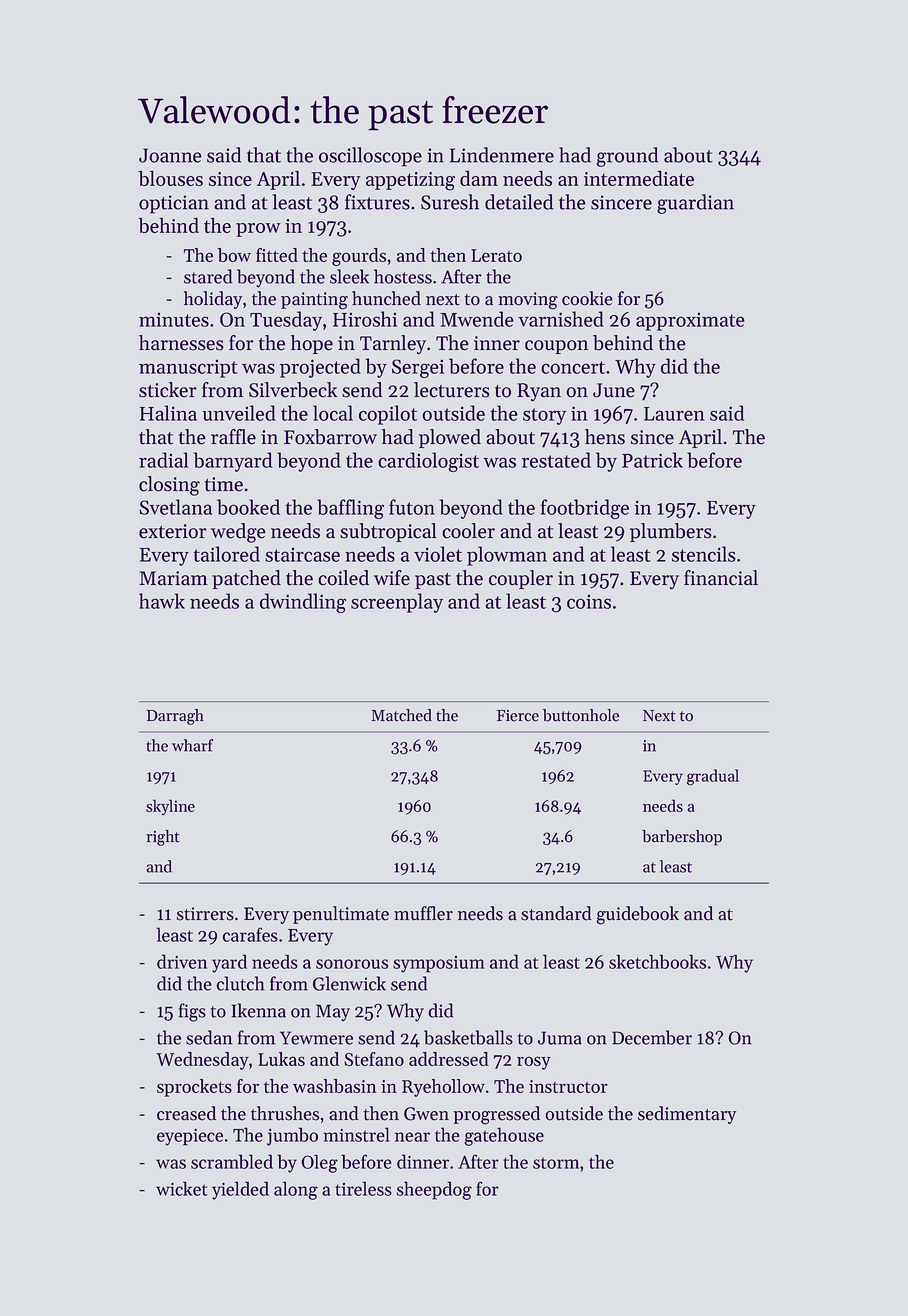 Image resolution: width=908 pixels, height=1316 pixels. Describe the element at coordinates (194, 1088) in the image. I see `sprockets` at that location.
